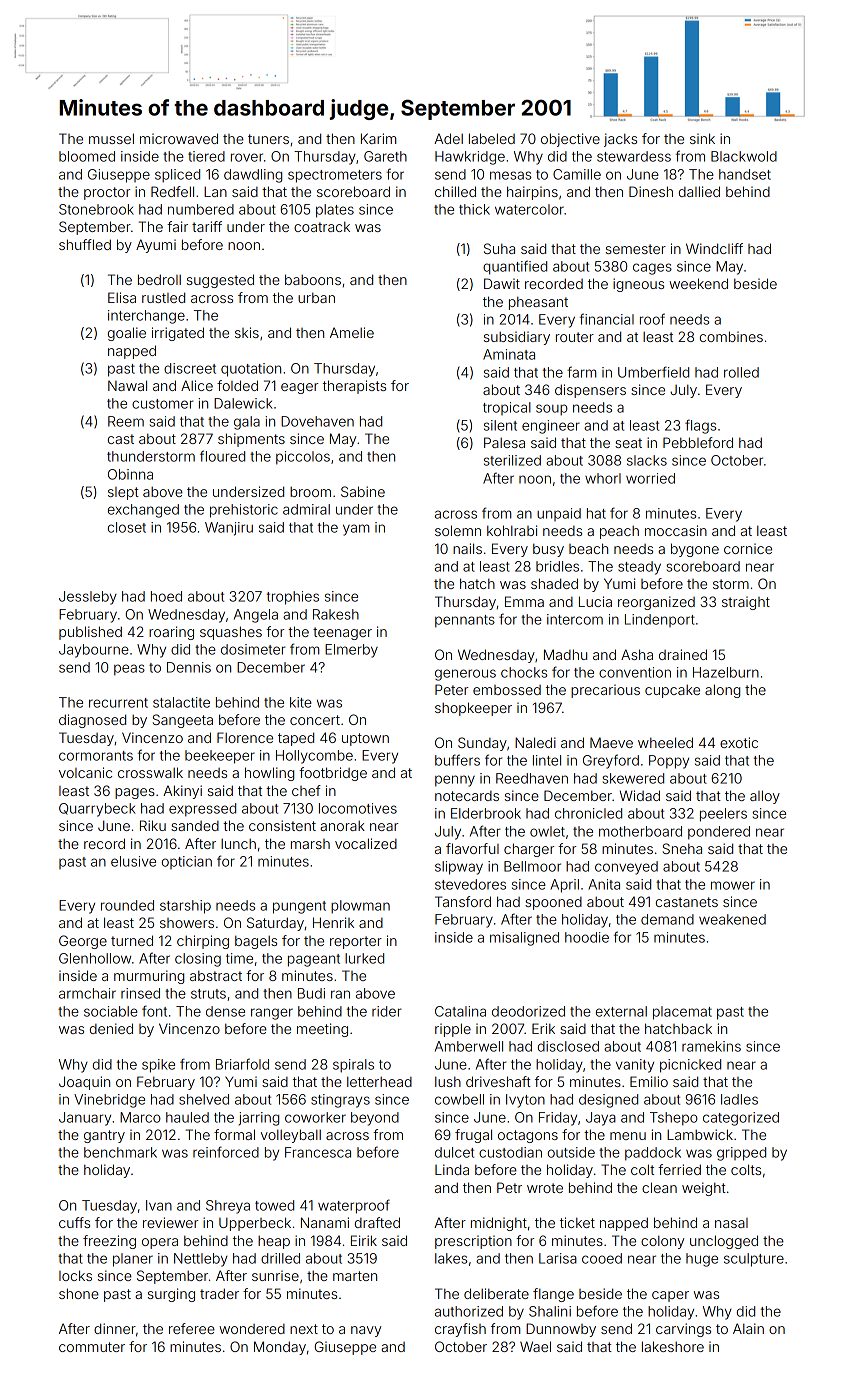 This screenshot has width=849, height=1400. Describe the element at coordinates (473, 709) in the screenshot. I see `shopkeeper` at that location.
